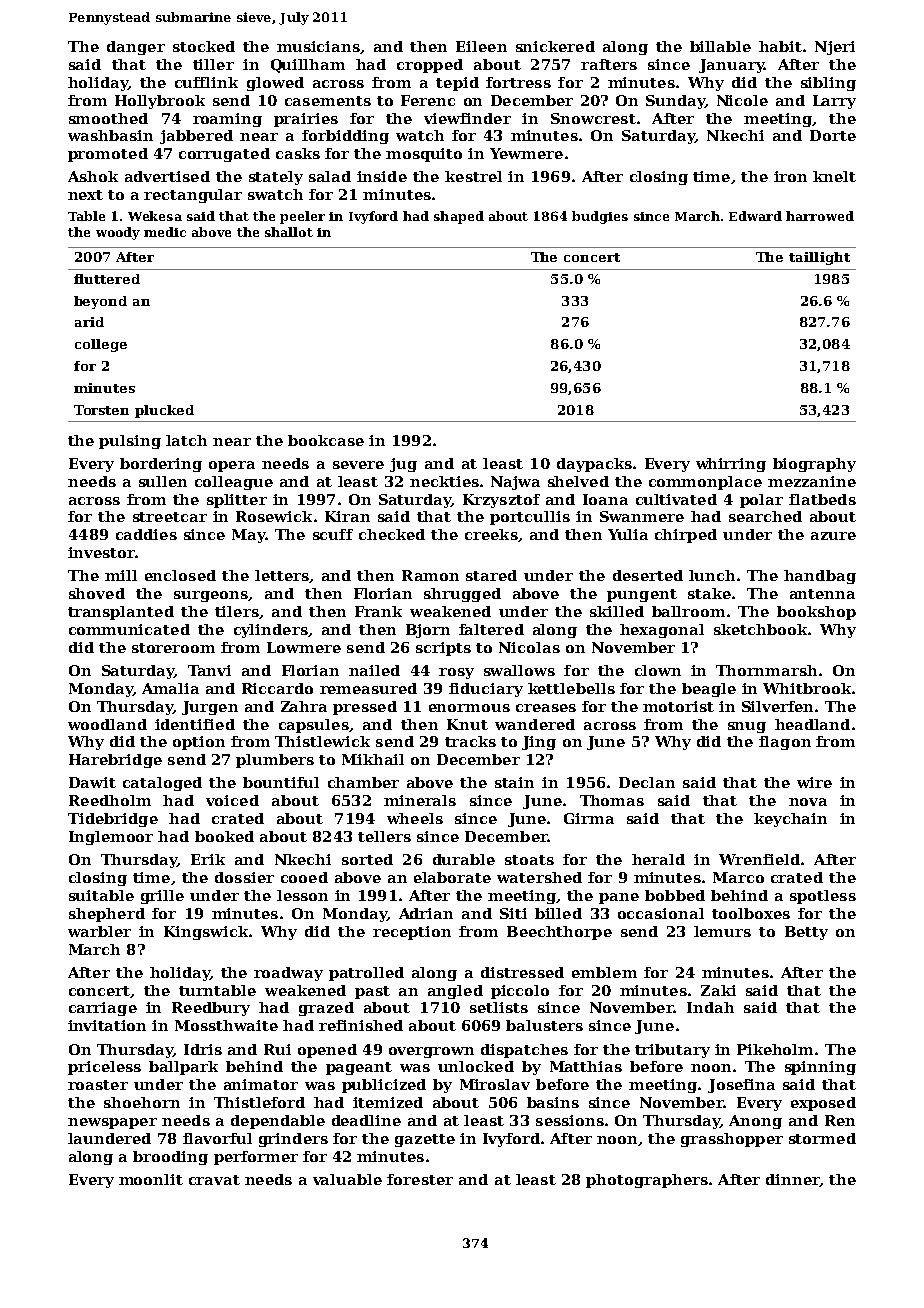  I want to click on rosy, so click(456, 673).
